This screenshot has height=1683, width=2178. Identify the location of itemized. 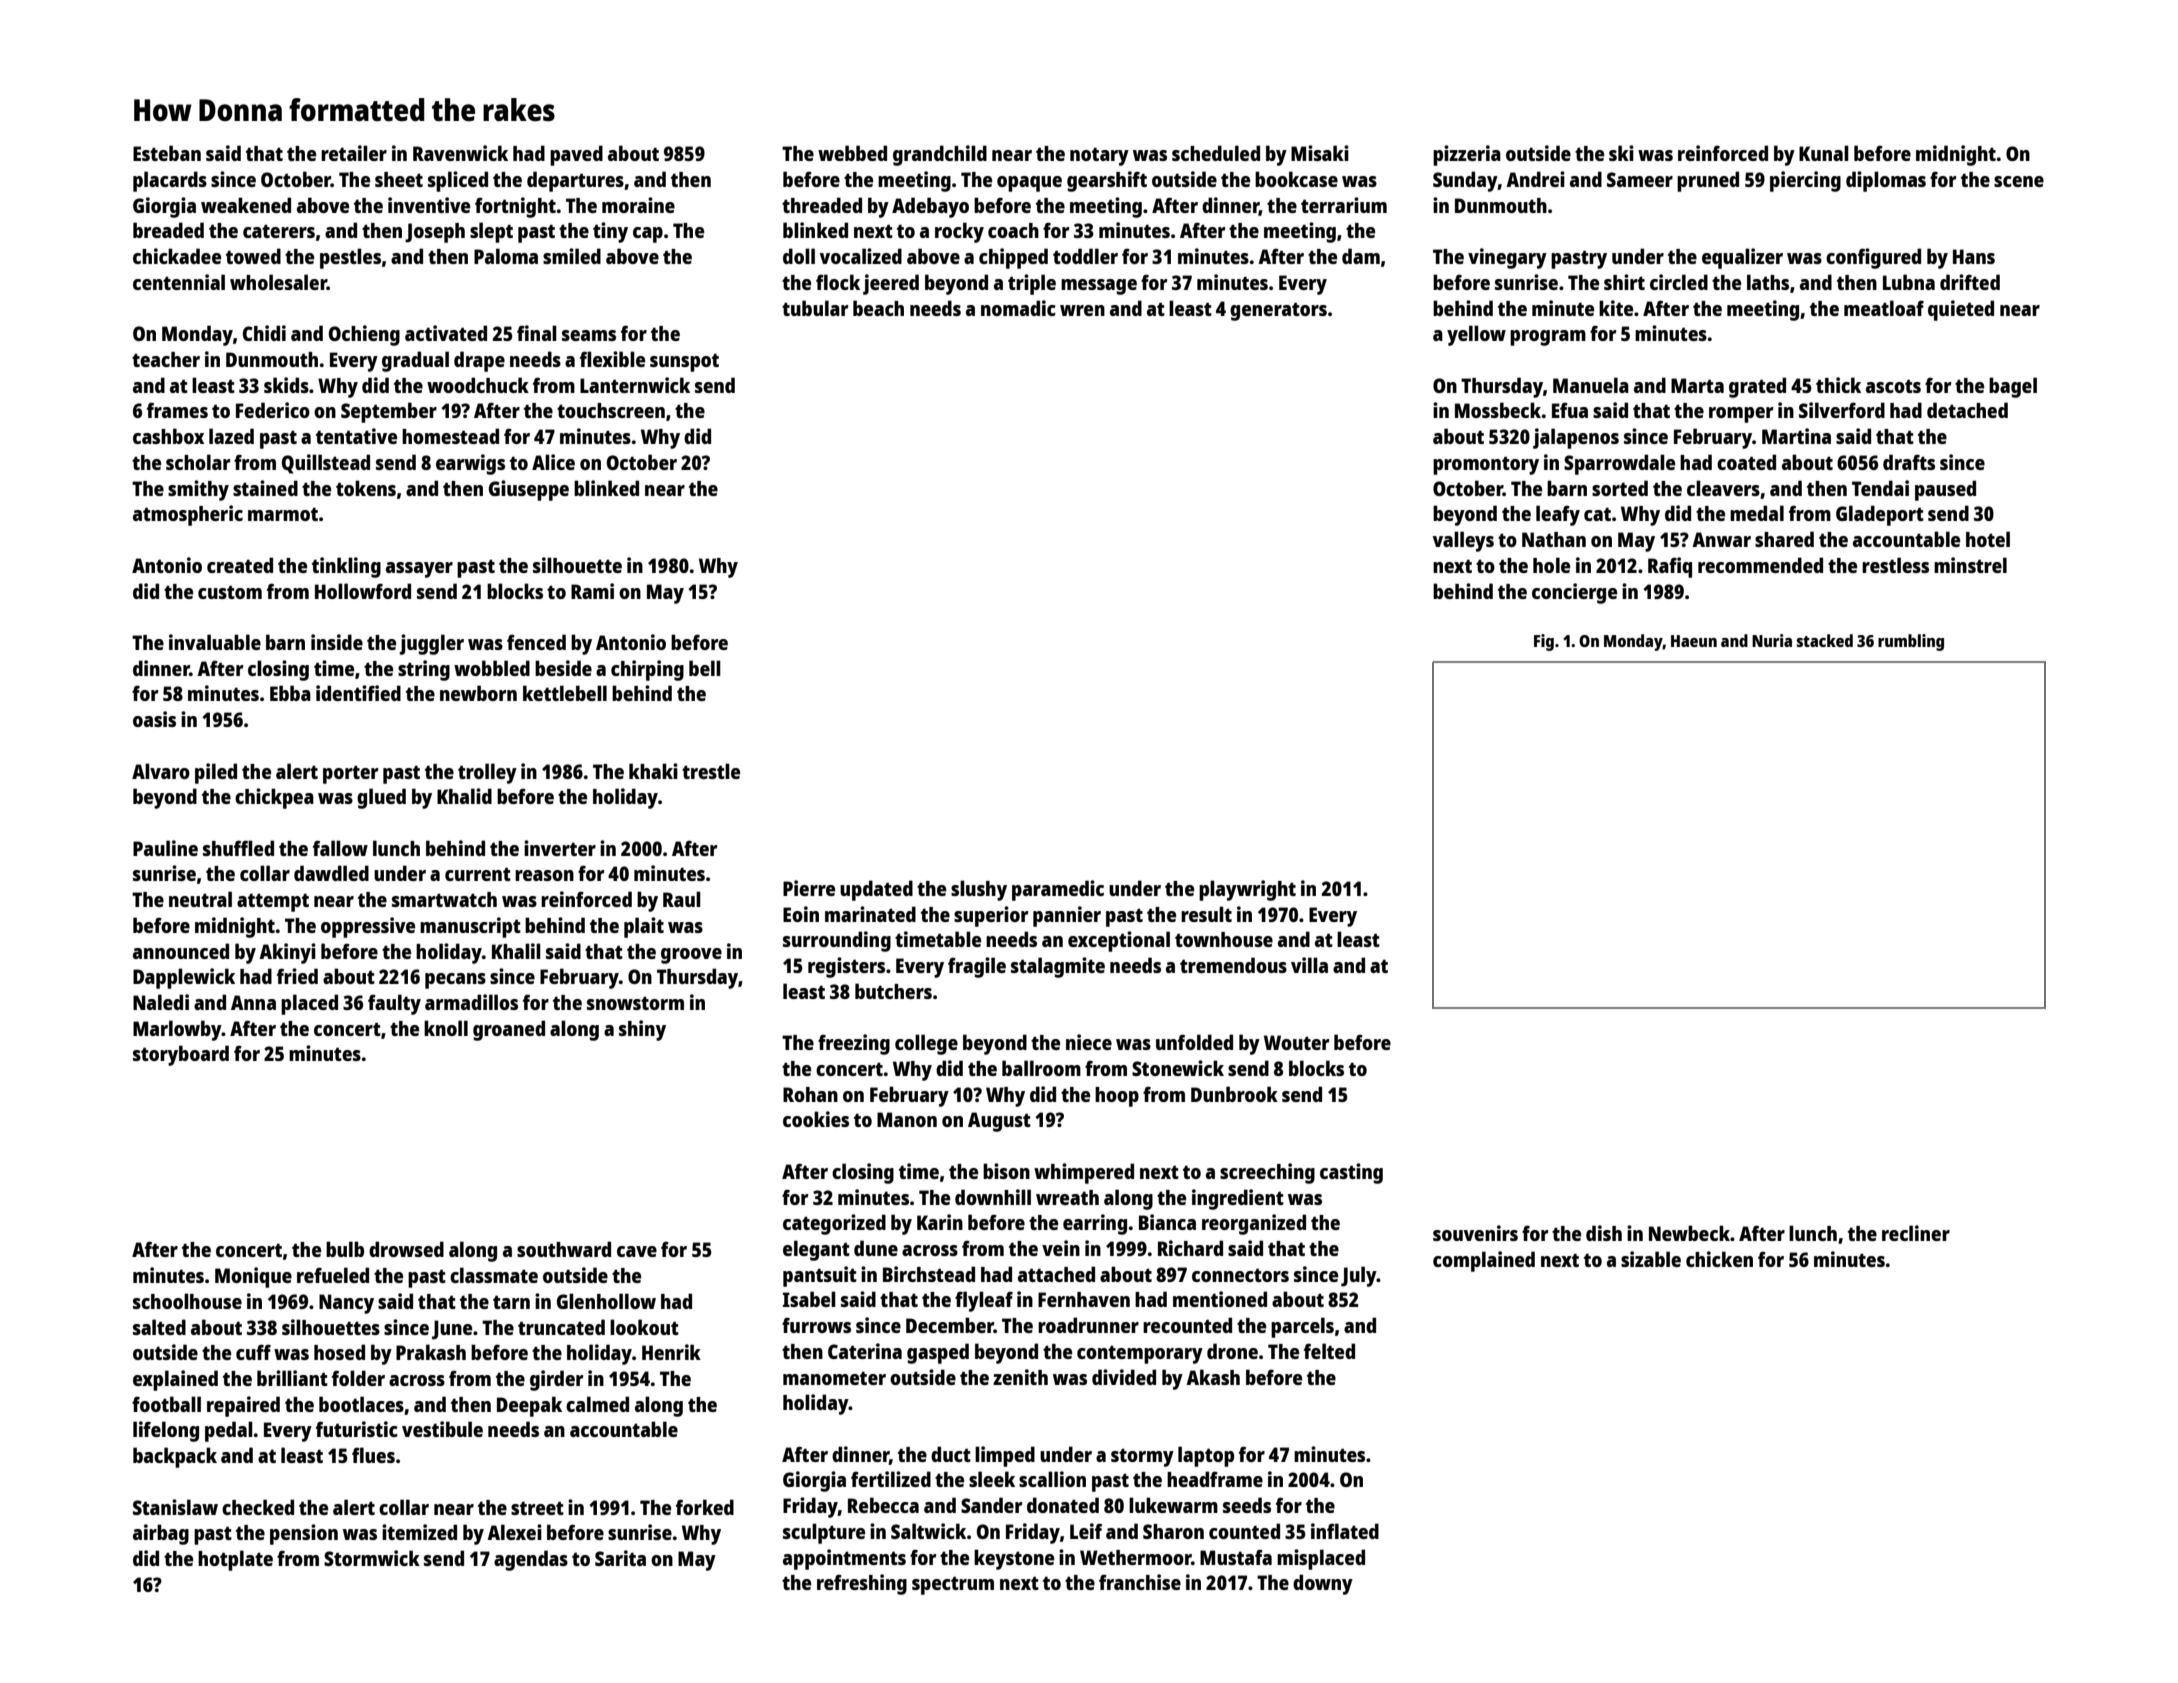
(419, 1532).
